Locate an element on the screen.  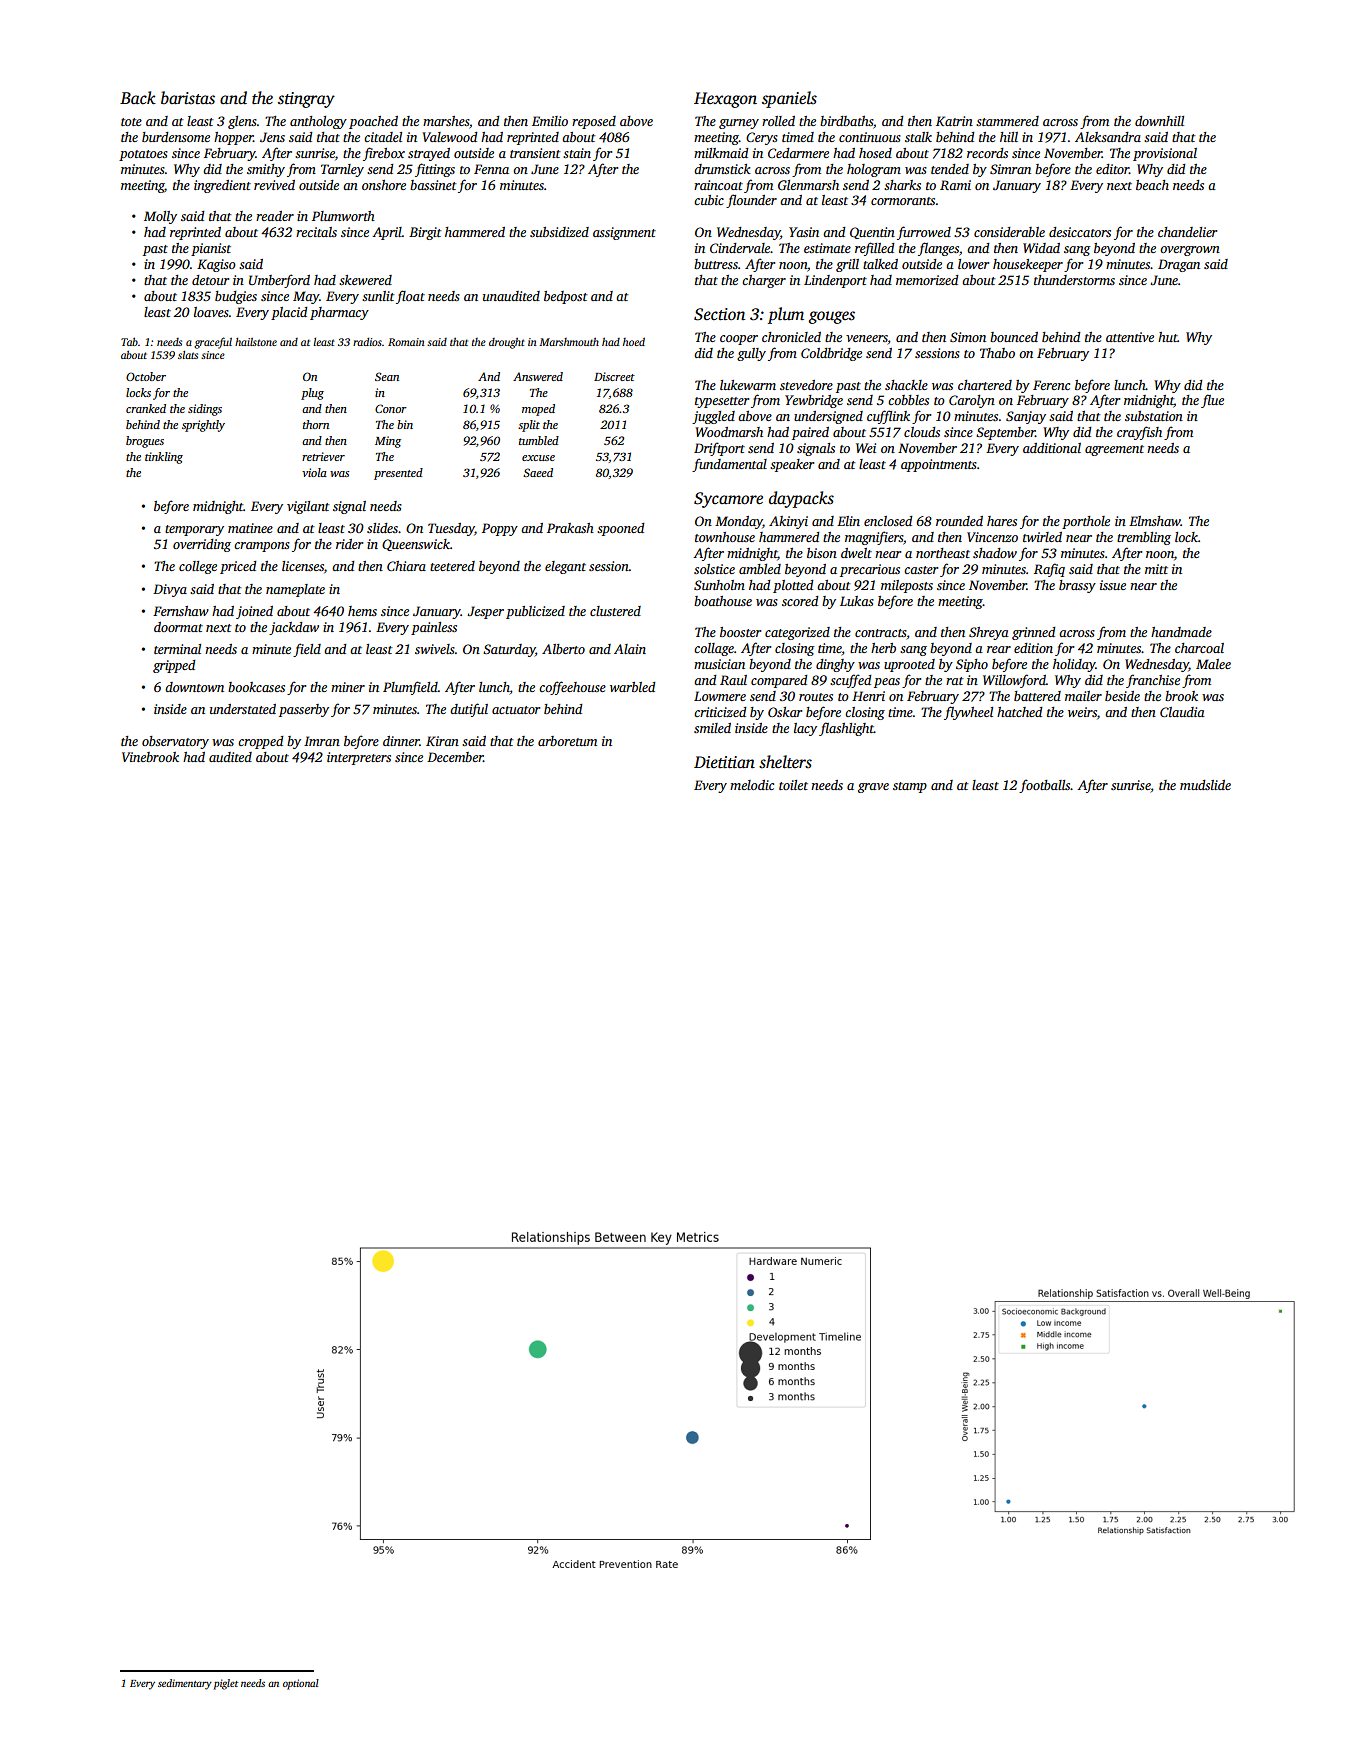
melodic is located at coordinates (752, 785).
